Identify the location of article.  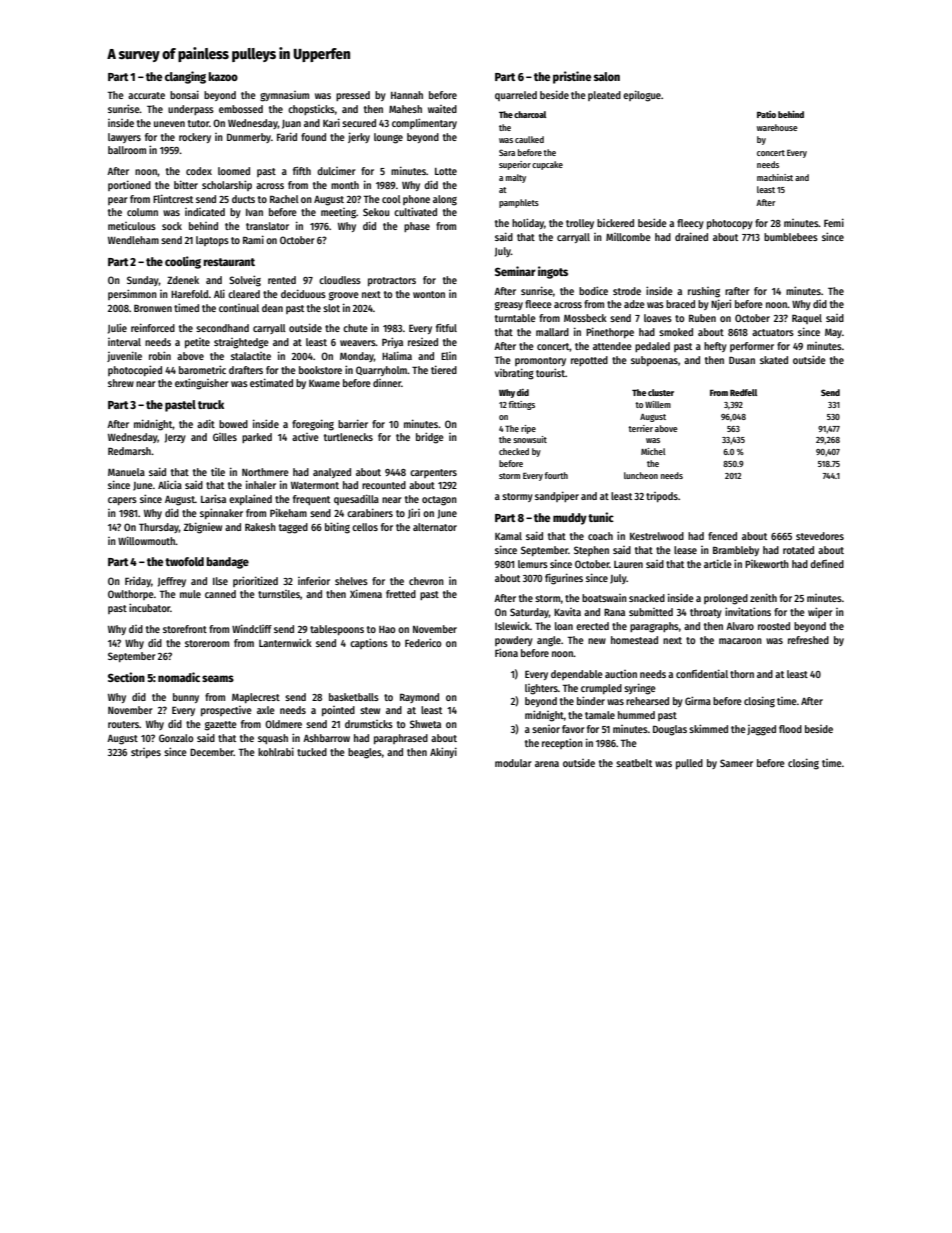
(718, 563).
